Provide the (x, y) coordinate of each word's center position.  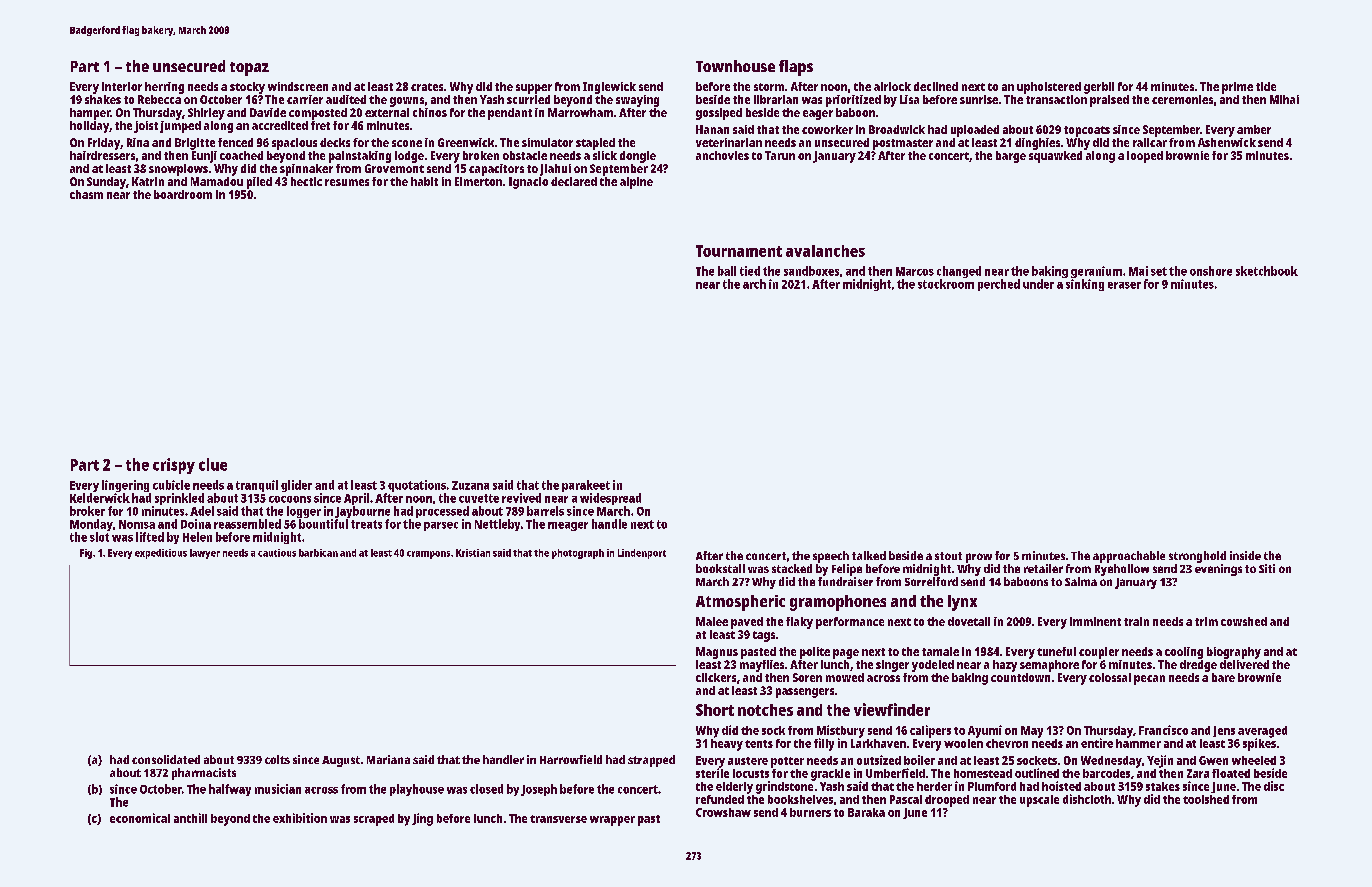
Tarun (780, 155)
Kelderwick (100, 498)
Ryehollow (1122, 570)
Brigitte (195, 144)
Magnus (717, 653)
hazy (1005, 666)
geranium (1096, 272)
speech (831, 557)
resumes (347, 182)
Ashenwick (1227, 142)
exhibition (300, 818)
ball (727, 271)
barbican (318, 553)
